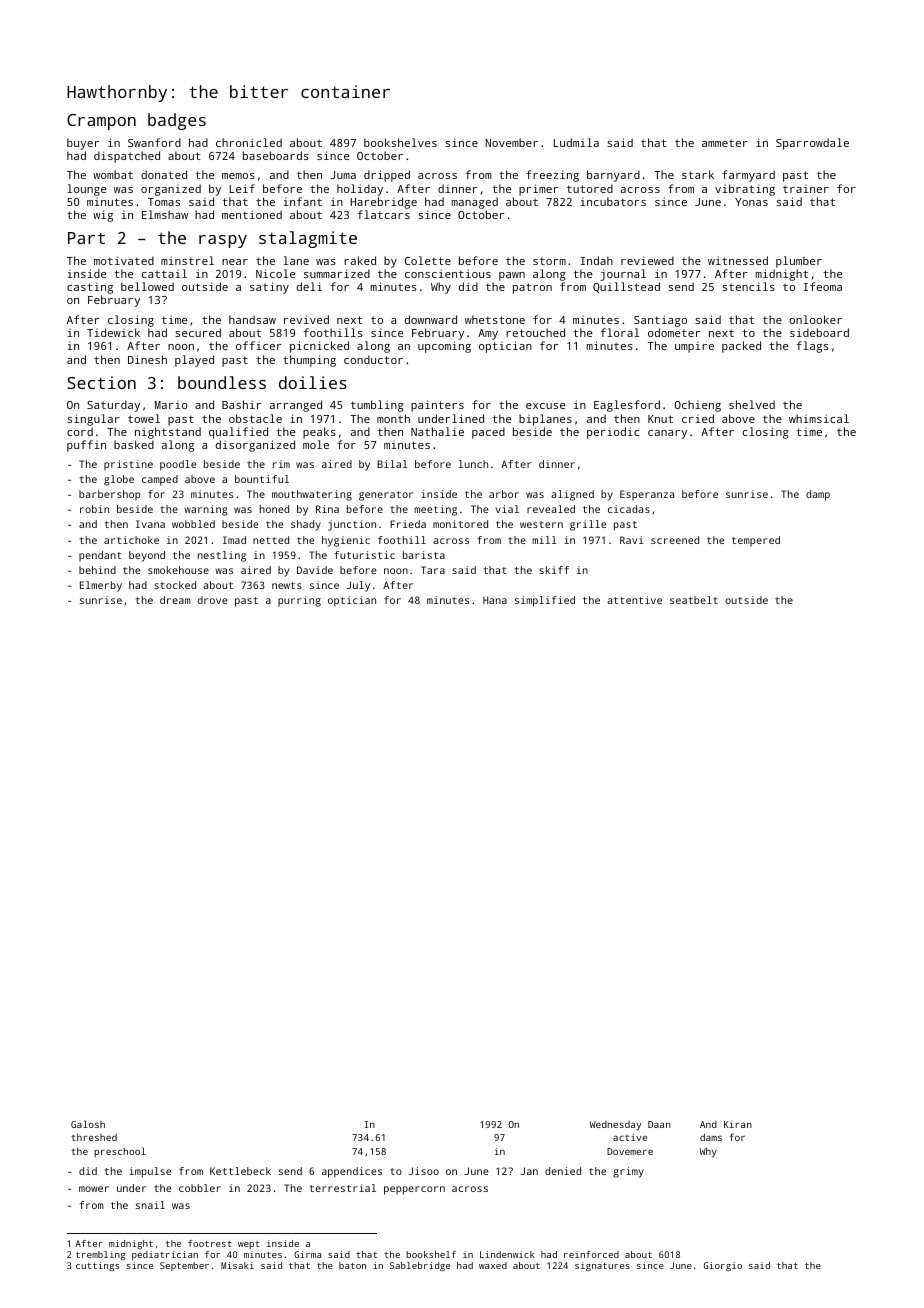 The height and width of the page is (1308, 924). I want to click on badges, so click(177, 121).
